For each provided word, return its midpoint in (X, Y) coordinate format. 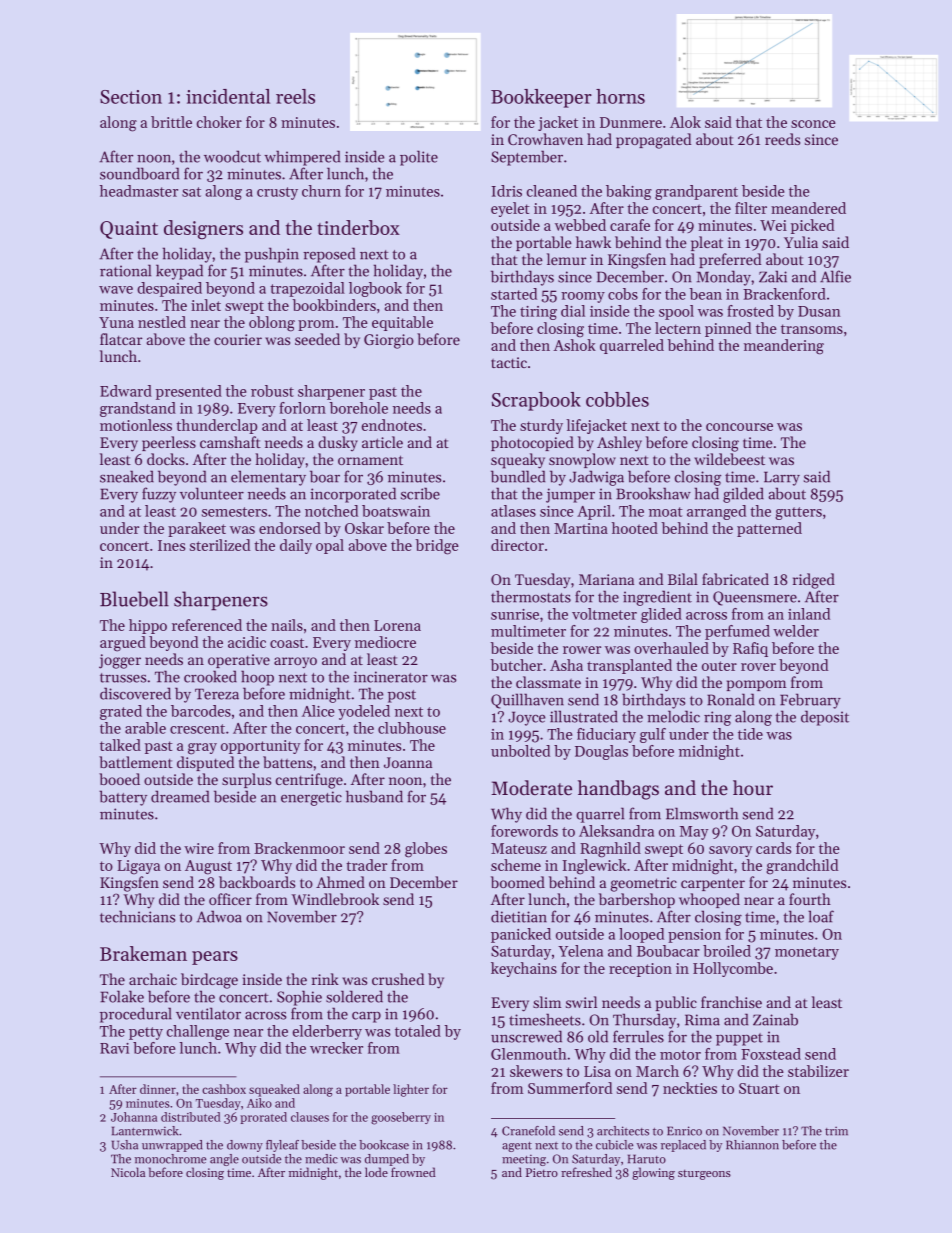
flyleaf (282, 1146)
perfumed (737, 632)
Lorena (397, 625)
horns (620, 96)
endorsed (290, 528)
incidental (228, 96)
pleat (707, 243)
